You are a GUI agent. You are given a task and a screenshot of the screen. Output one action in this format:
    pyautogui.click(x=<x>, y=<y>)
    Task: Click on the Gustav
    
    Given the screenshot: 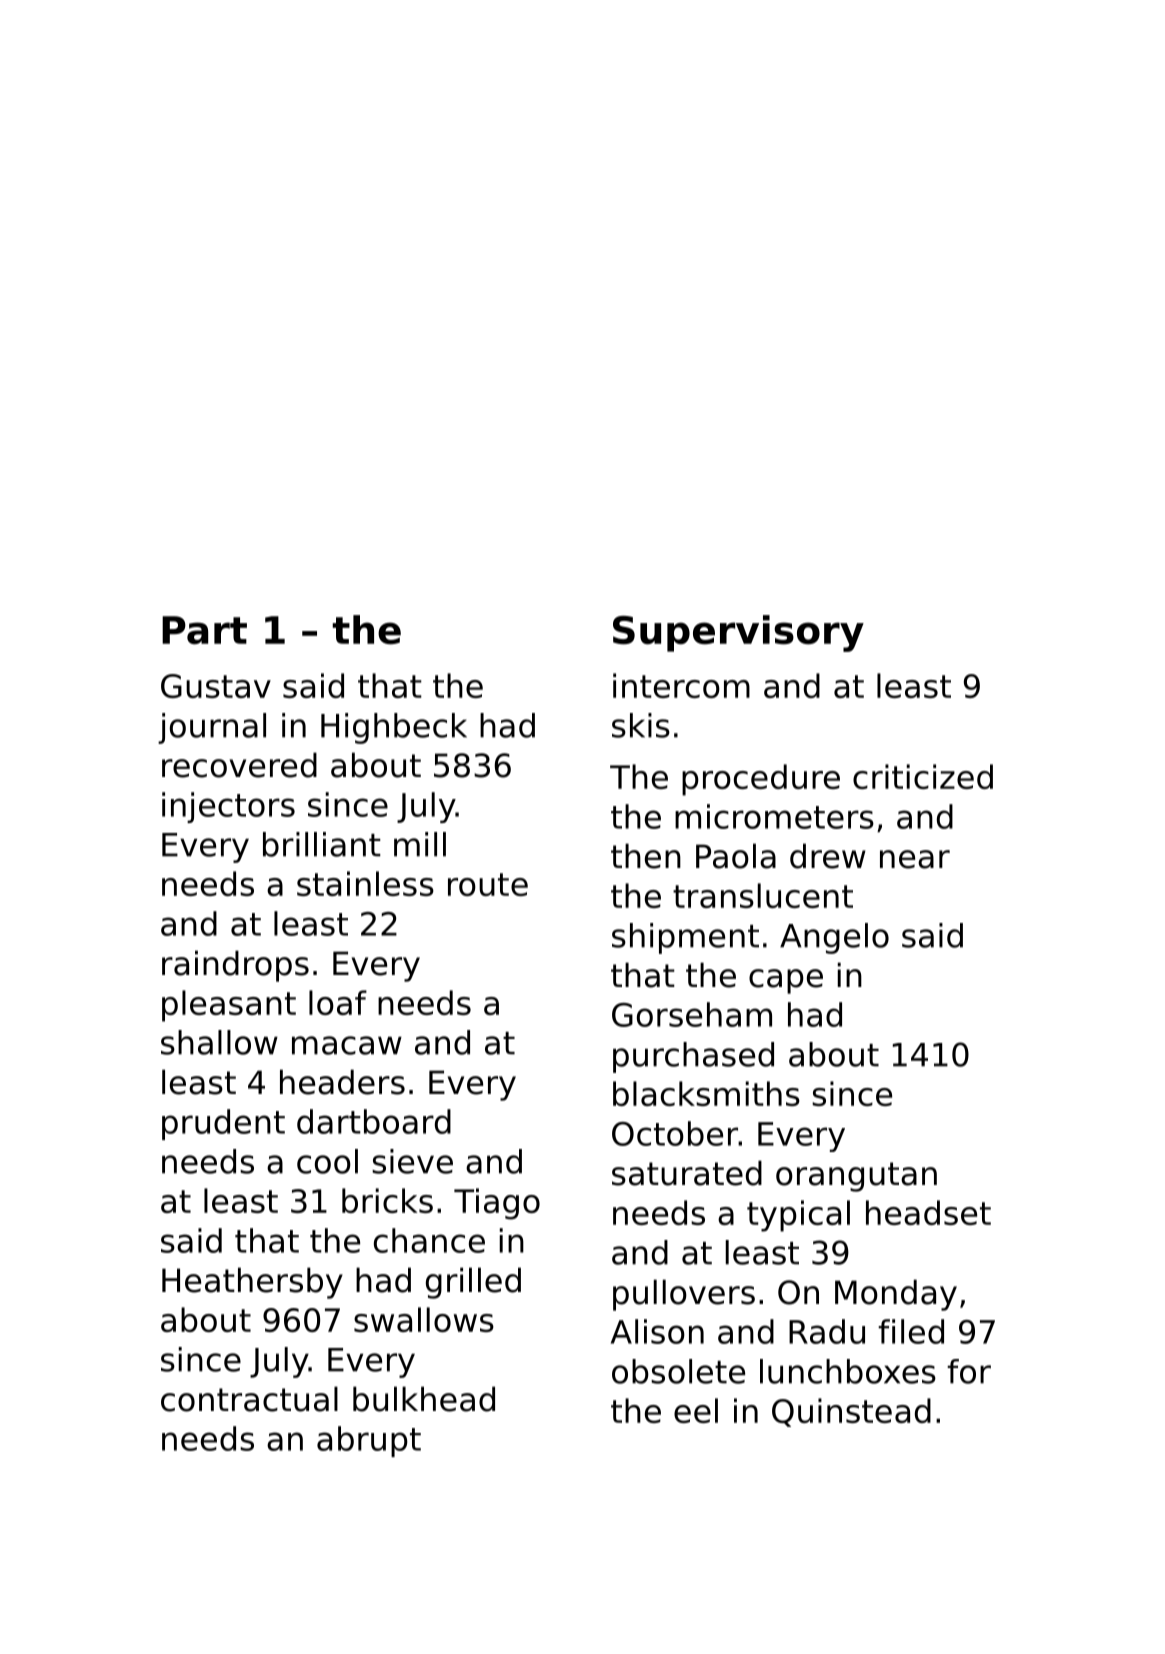 What is the action you would take?
    pyautogui.click(x=216, y=686)
